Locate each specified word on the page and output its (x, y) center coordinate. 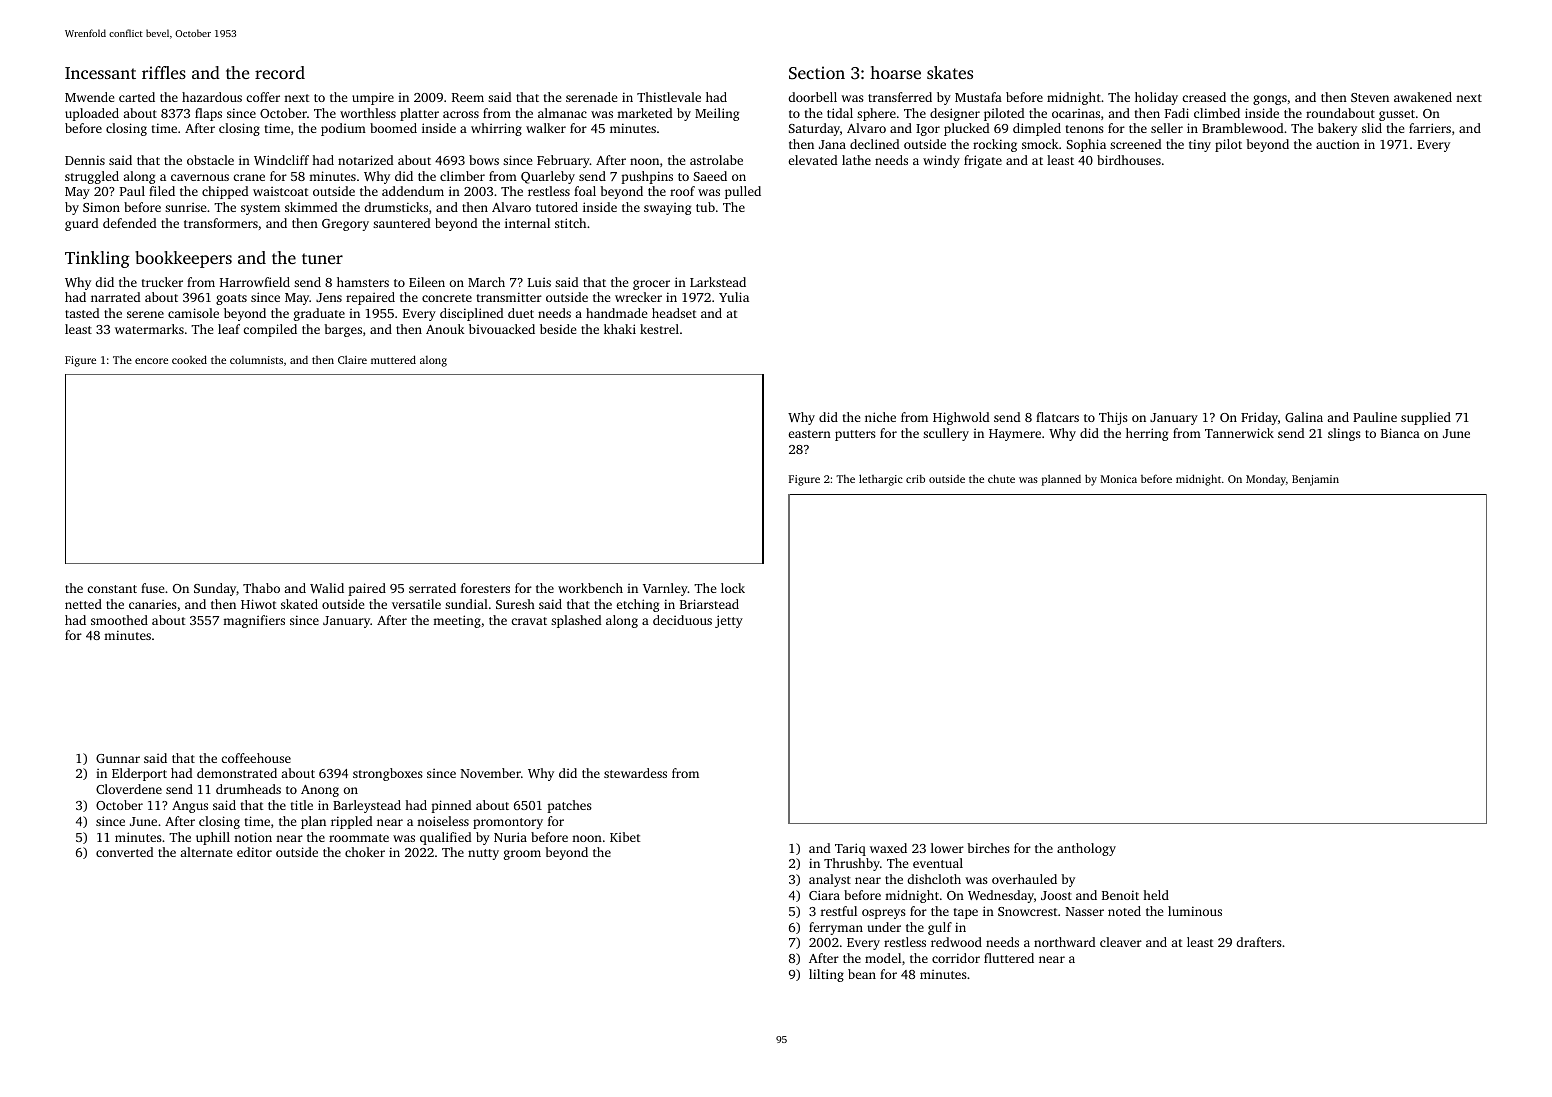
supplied (1426, 418)
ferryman (836, 928)
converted (124, 852)
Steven (1370, 97)
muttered (393, 359)
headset (674, 313)
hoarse (895, 72)
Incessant (100, 73)
